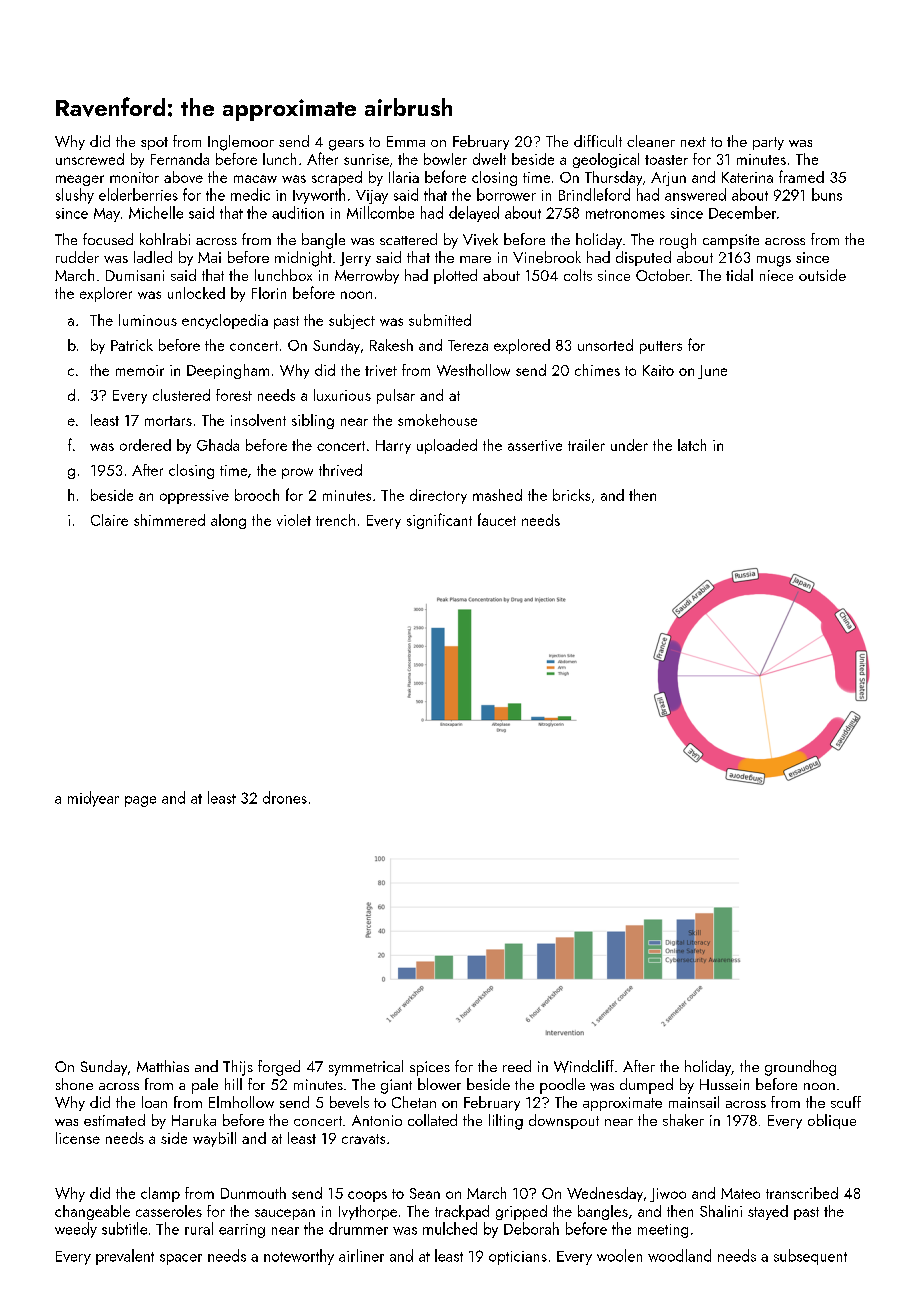  I want to click on Hussein, so click(724, 1084).
